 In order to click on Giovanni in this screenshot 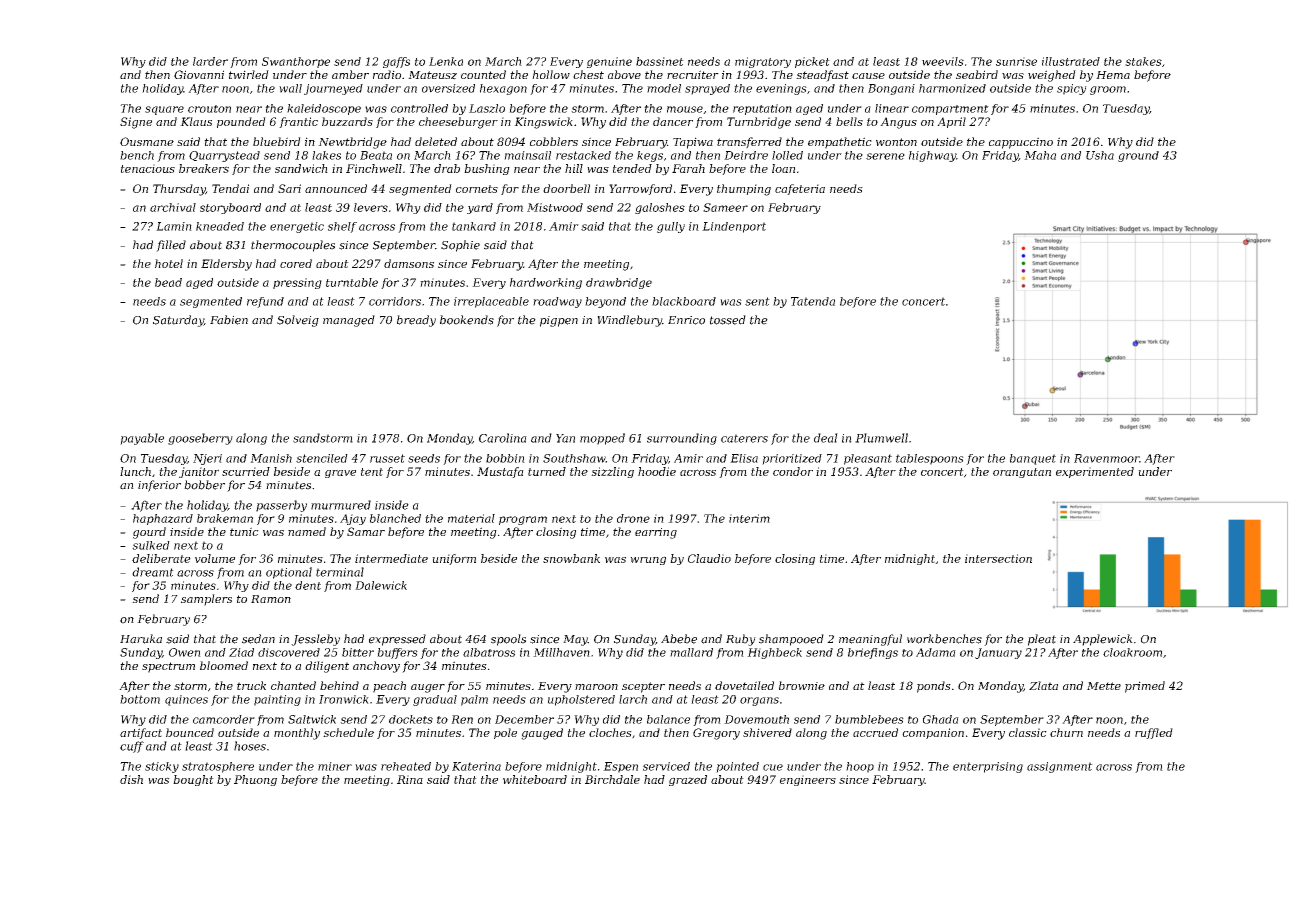, I will do `click(199, 74)`.
